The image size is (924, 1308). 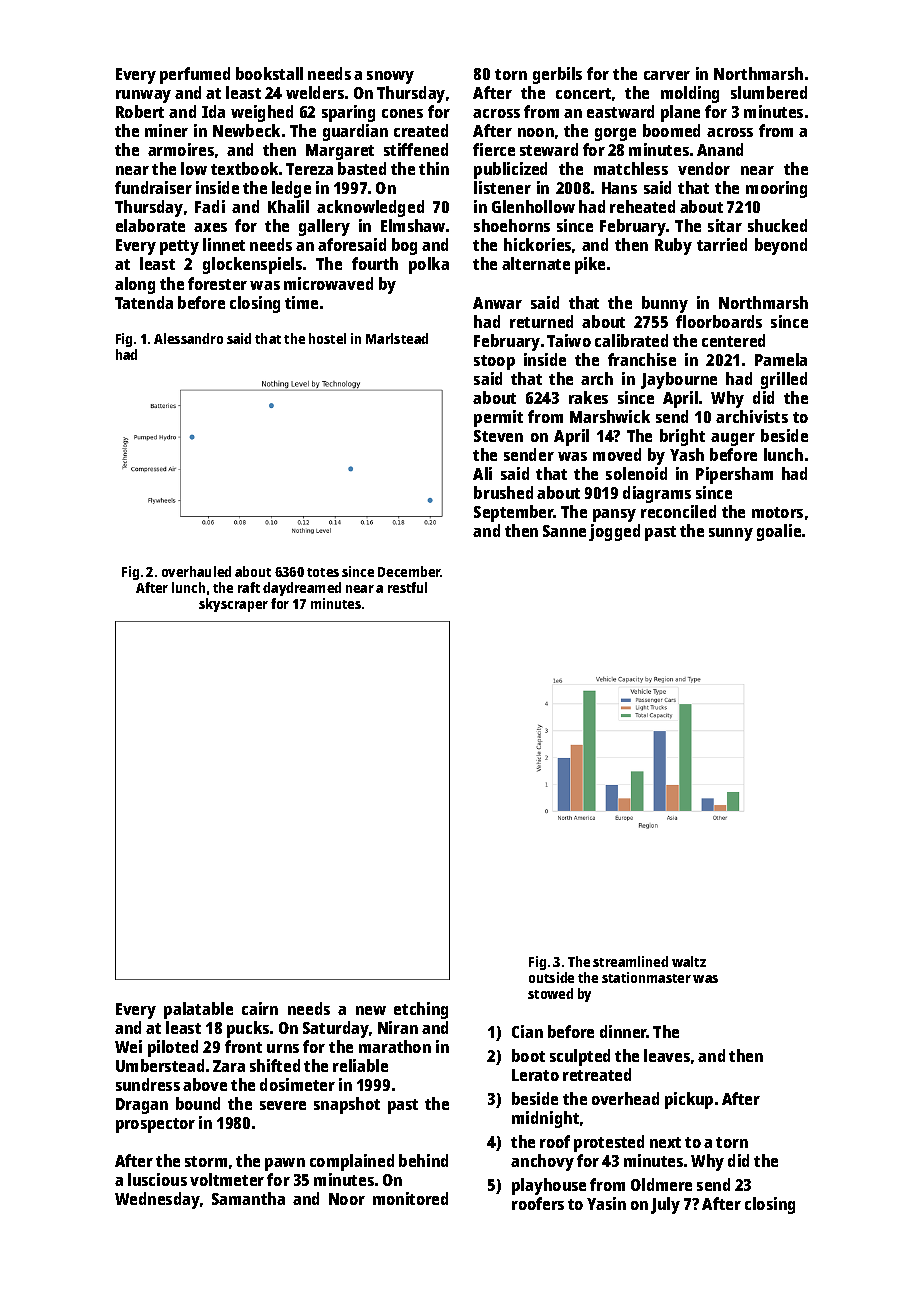 What do you see at coordinates (323, 572) in the document?
I see `totes` at bounding box center [323, 572].
